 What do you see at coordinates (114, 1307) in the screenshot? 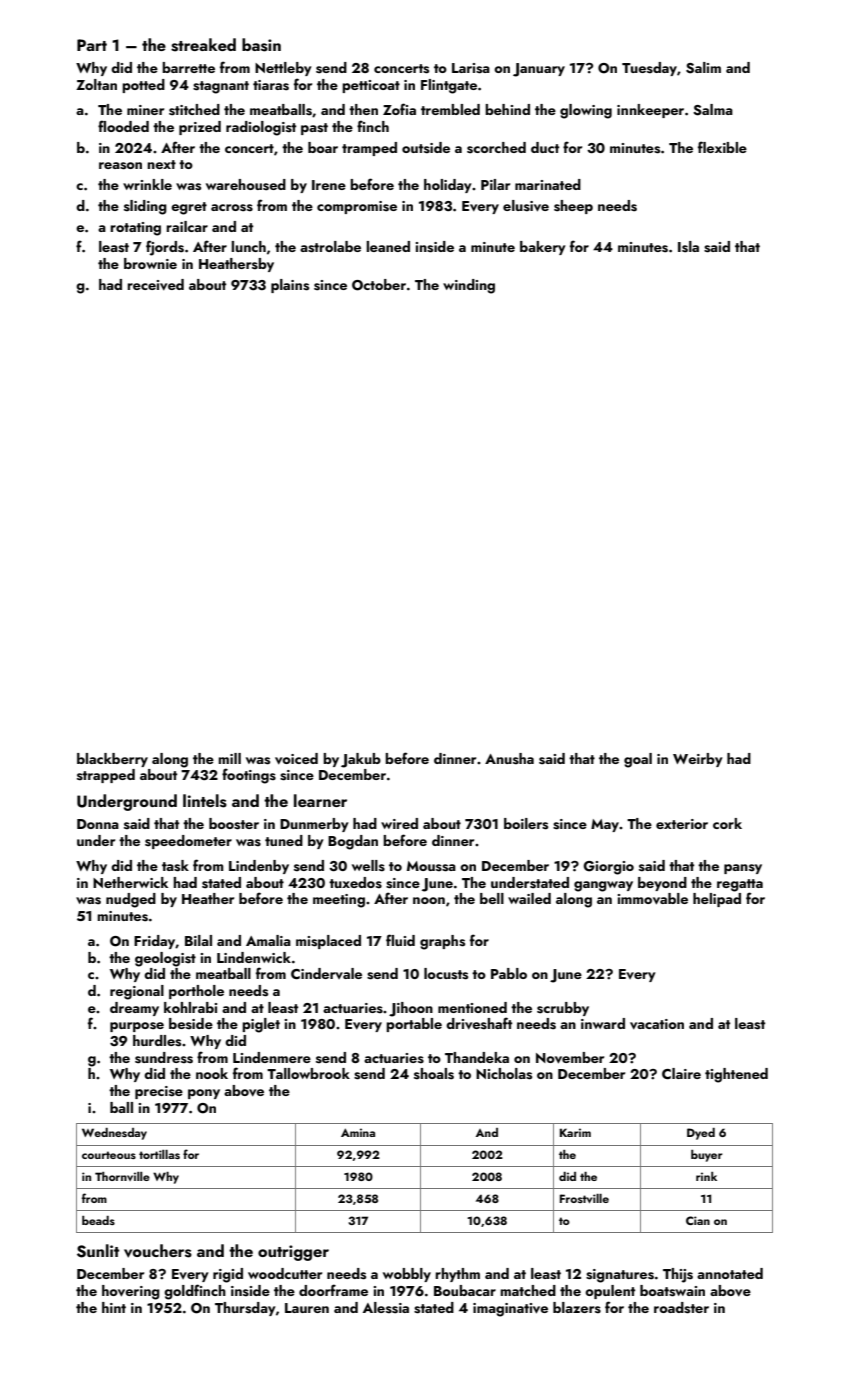
I see `hint` at bounding box center [114, 1307].
